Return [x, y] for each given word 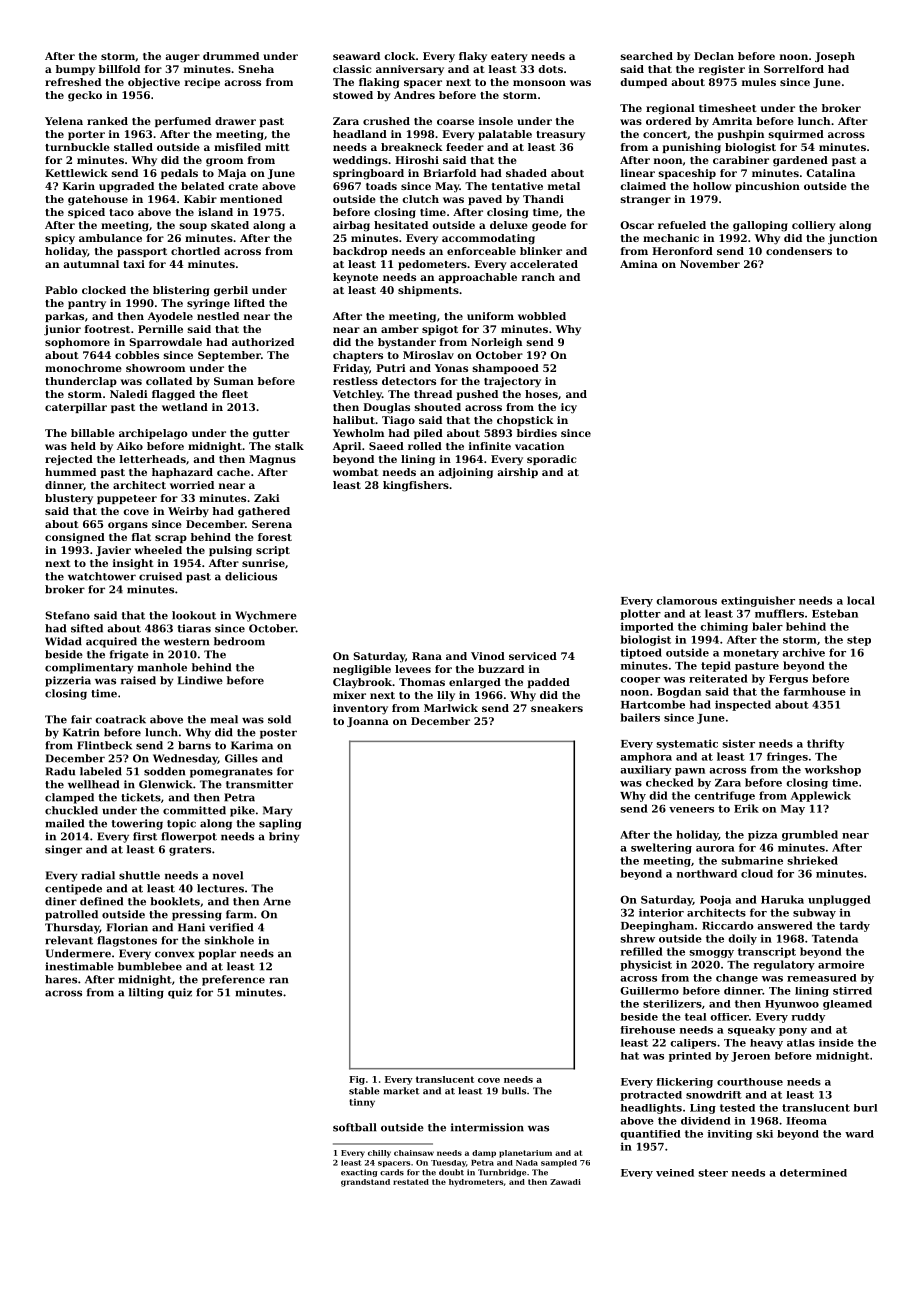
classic [352, 69]
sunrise [263, 563]
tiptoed [641, 653]
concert [665, 134]
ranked [107, 121]
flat [141, 537]
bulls [514, 1091]
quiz [180, 993]
